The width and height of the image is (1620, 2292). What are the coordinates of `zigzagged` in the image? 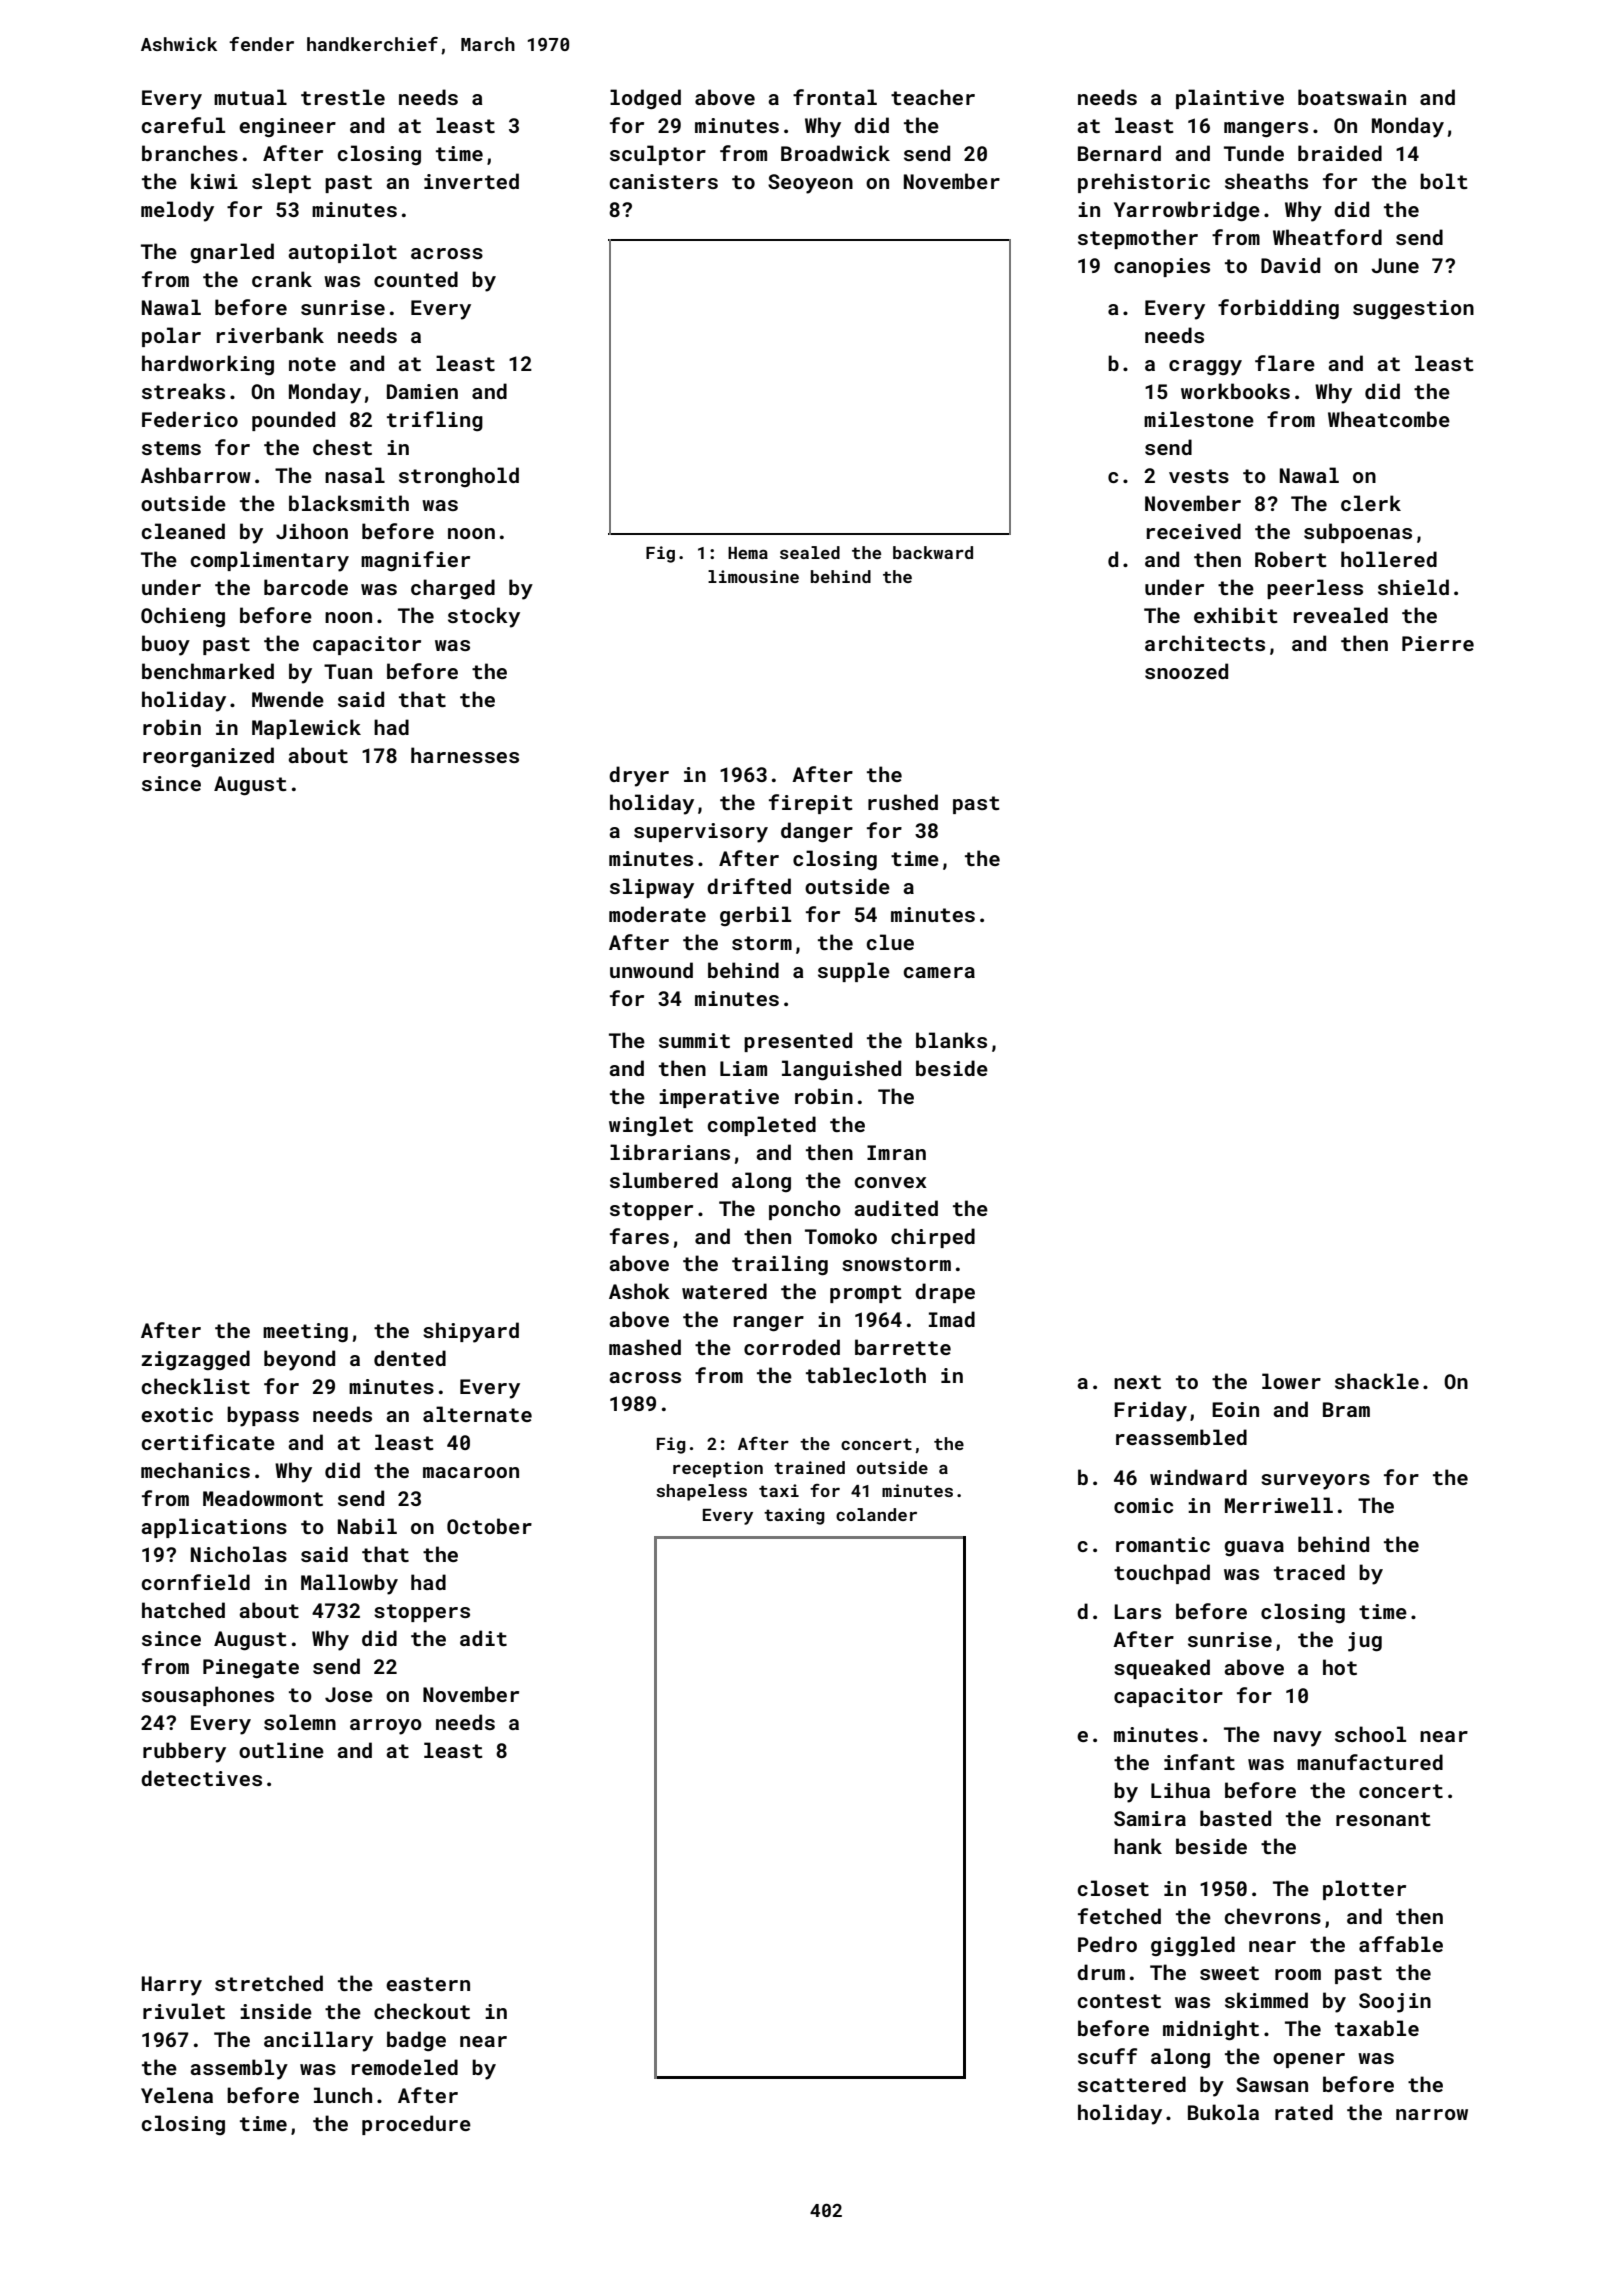 It's located at (195, 1360).
